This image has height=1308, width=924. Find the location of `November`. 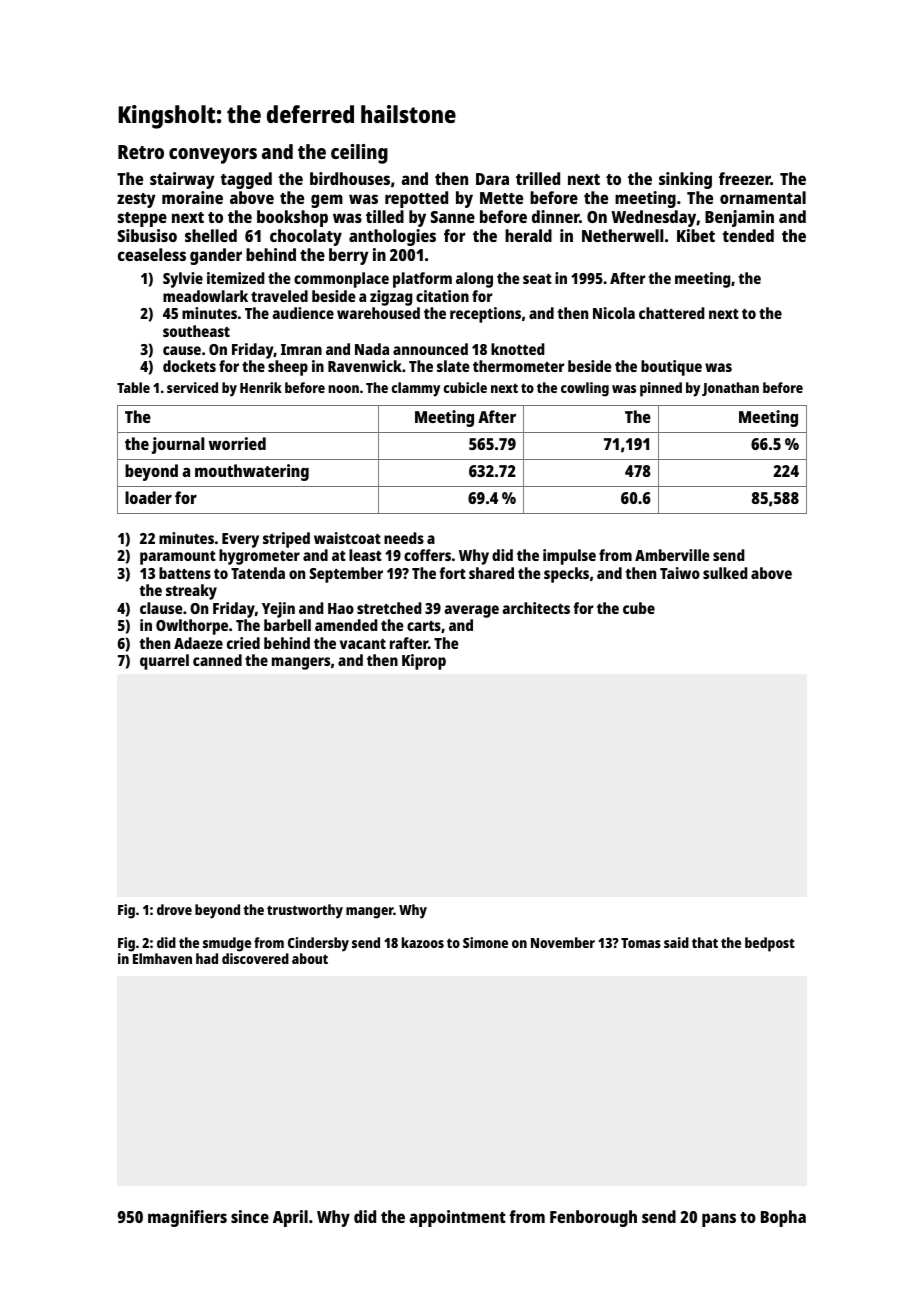

November is located at coordinates (563, 942).
